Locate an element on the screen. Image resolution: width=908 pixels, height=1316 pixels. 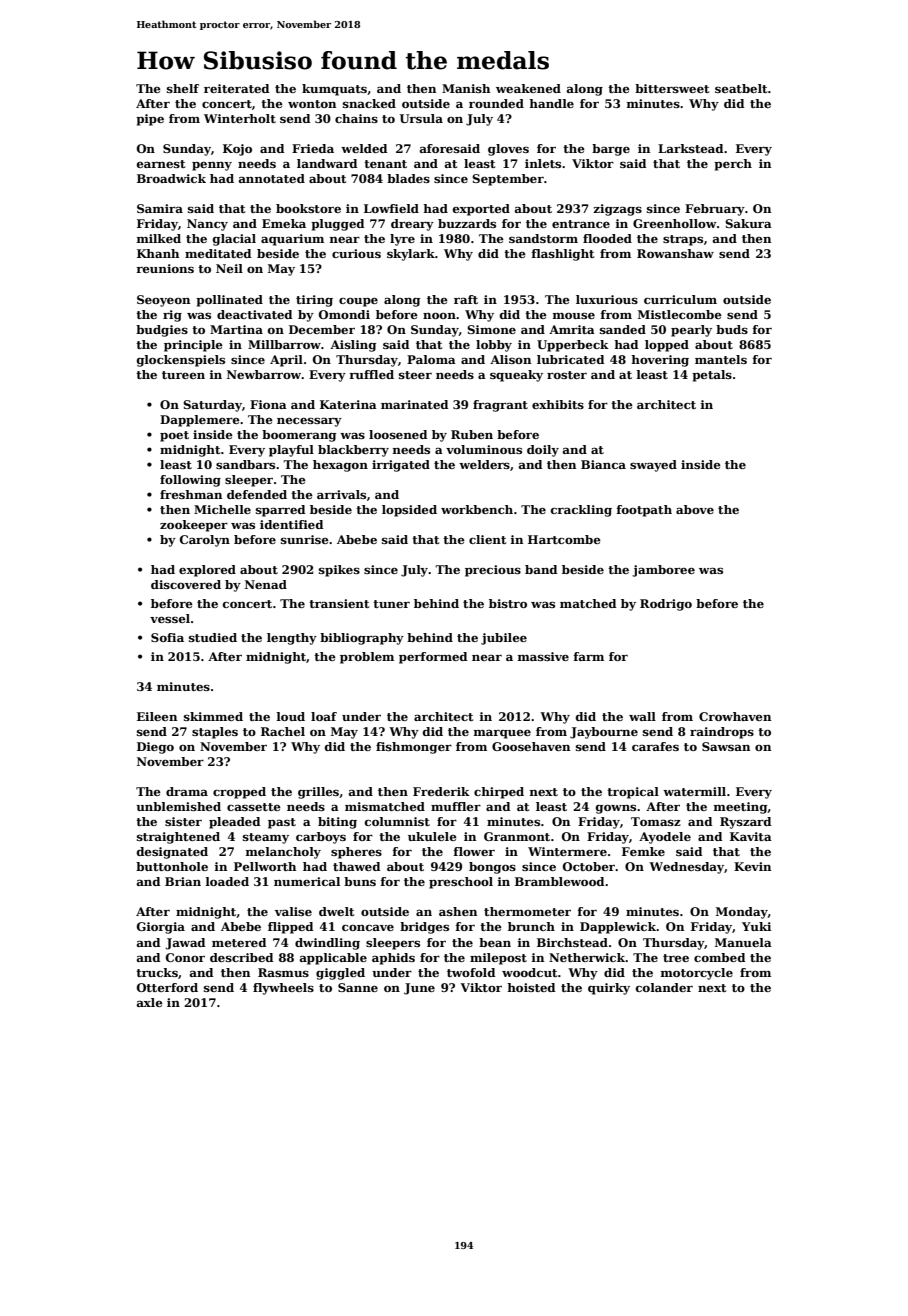
massive is located at coordinates (543, 656).
